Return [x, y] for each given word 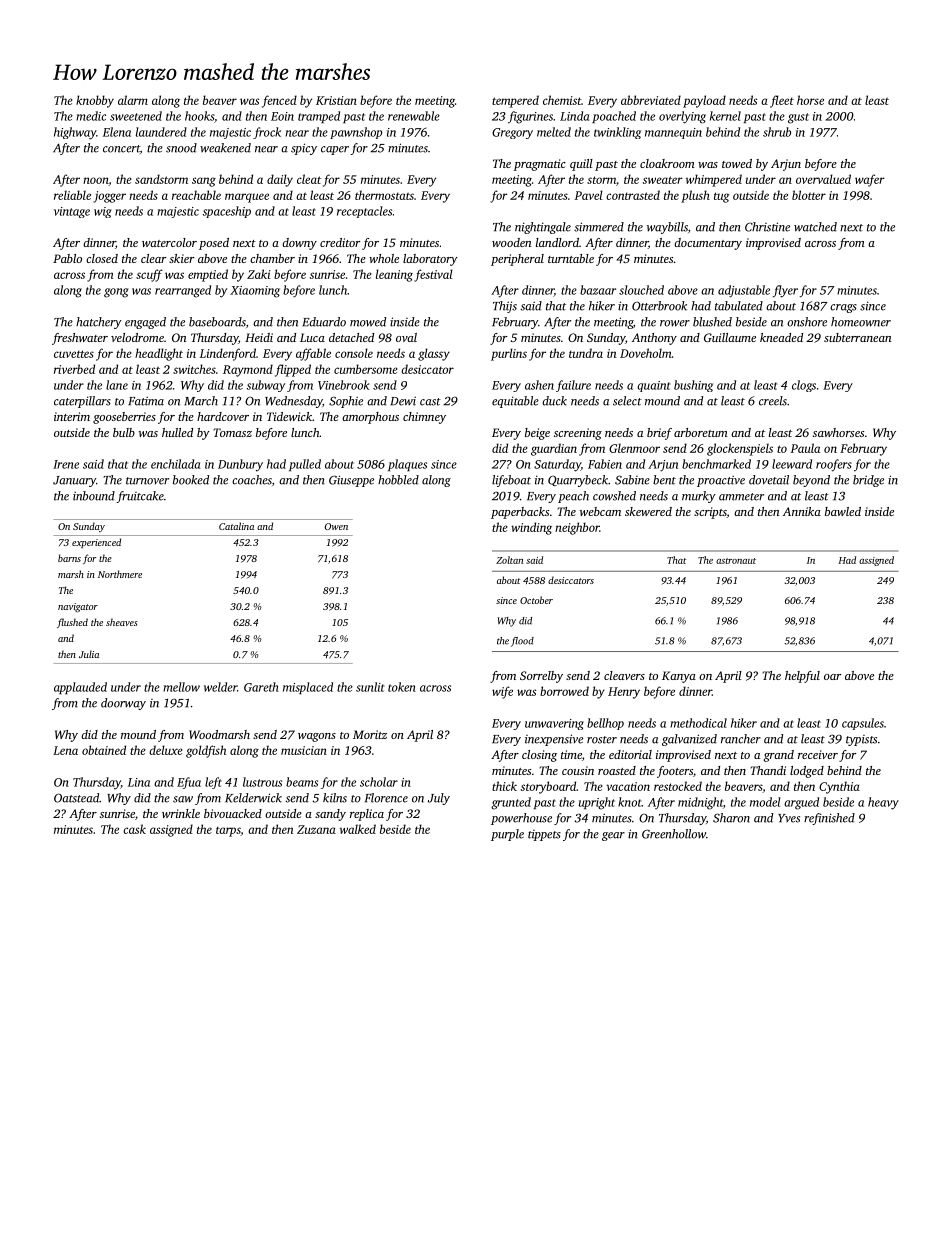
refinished [829, 819]
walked [358, 829]
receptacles [364, 212]
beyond [811, 481]
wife [502, 692]
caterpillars [82, 402]
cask [134, 829]
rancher [741, 739]
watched [815, 227]
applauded [80, 688]
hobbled [398, 480]
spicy [304, 149]
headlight [159, 354]
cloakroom [667, 163]
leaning [394, 275]
